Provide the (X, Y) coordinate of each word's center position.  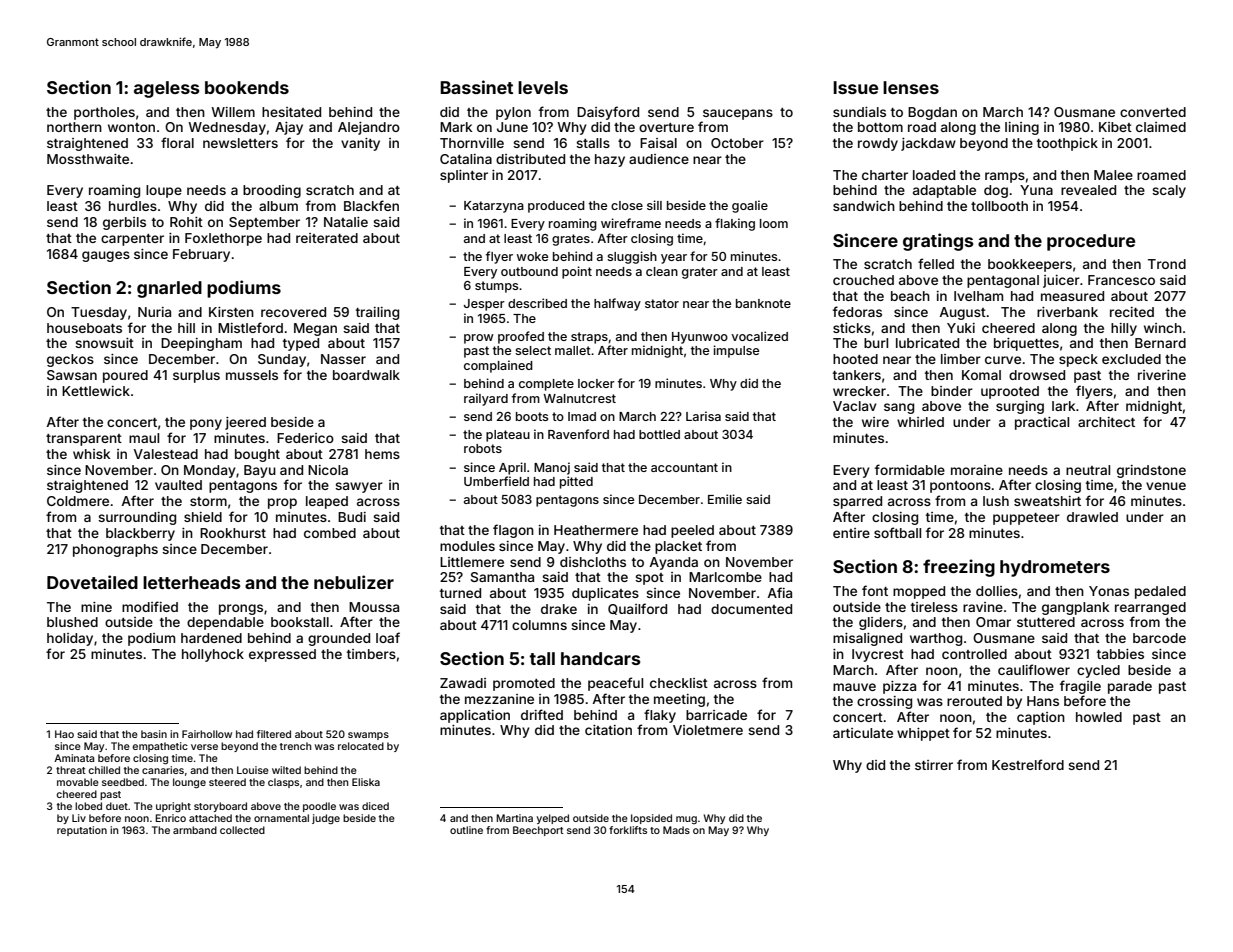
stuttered (1046, 622)
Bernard (1160, 343)
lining (1022, 128)
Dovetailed (92, 582)
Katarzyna (494, 207)
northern (74, 127)
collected (242, 830)
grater (700, 273)
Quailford (637, 609)
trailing (377, 313)
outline (466, 830)
